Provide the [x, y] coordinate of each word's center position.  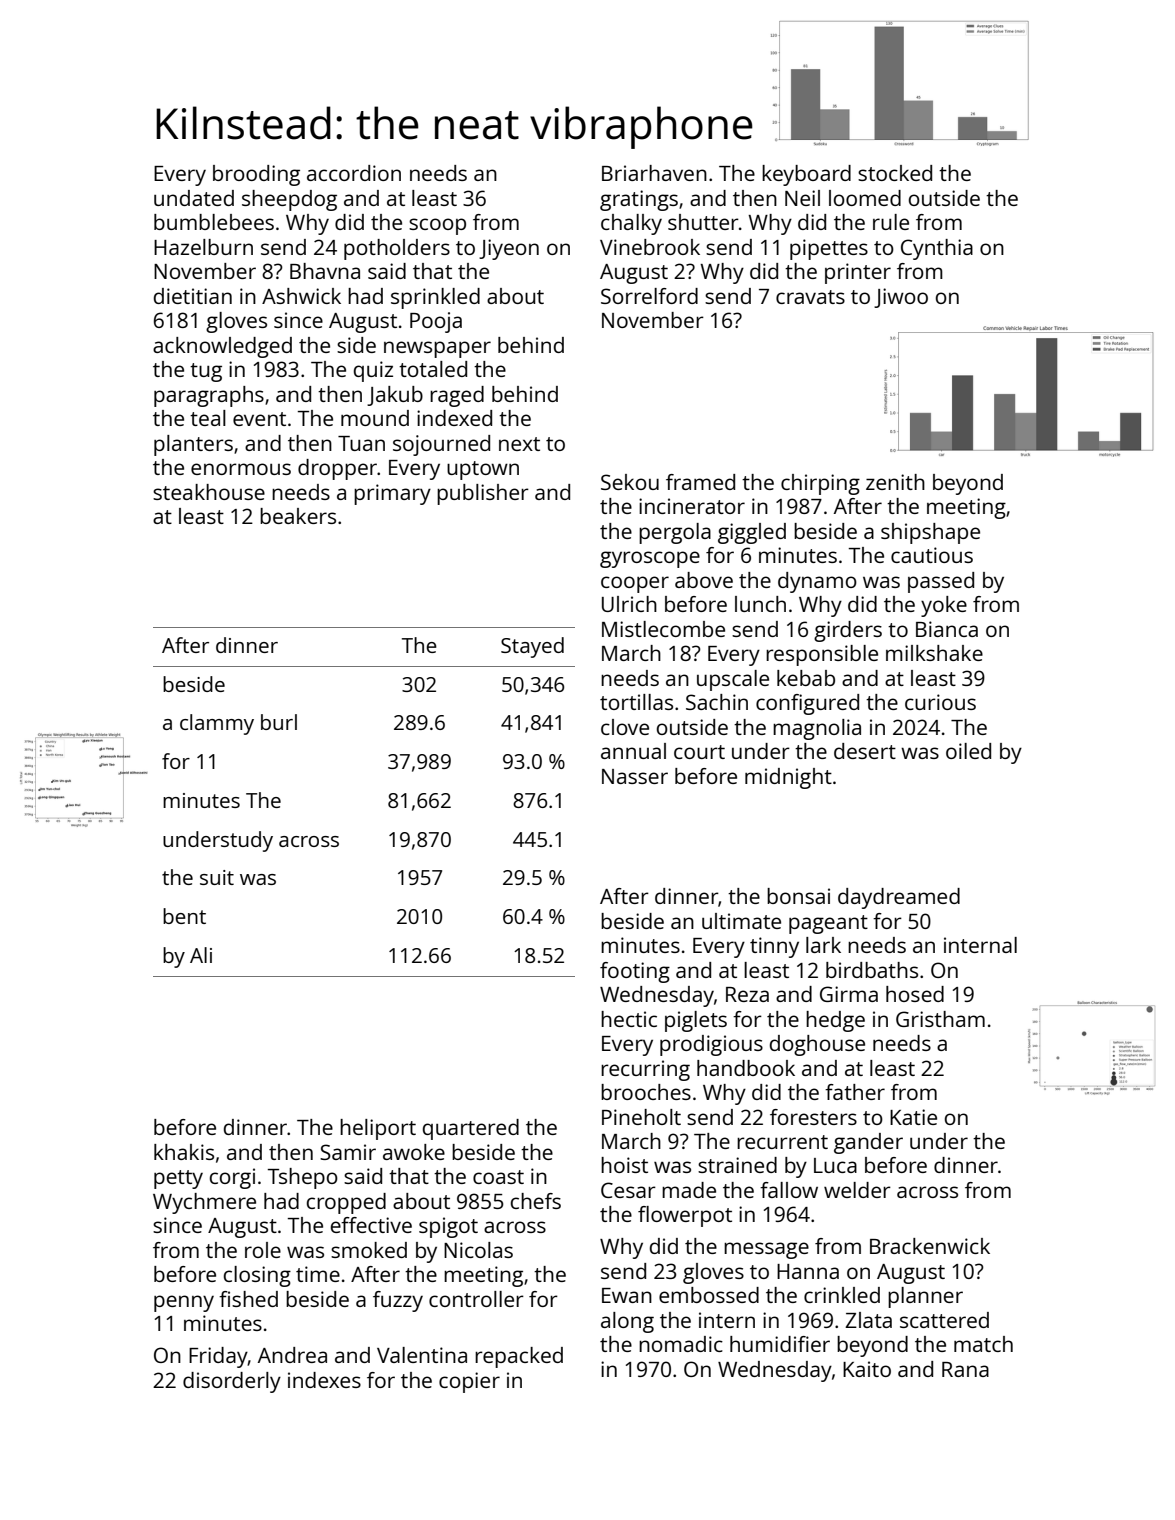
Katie [913, 1117]
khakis [184, 1152]
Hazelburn [203, 247]
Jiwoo [901, 298]
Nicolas [478, 1250]
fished [248, 1299]
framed [700, 482]
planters [193, 445]
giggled [752, 533]
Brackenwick [930, 1246]
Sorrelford [649, 296]
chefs [536, 1201]
